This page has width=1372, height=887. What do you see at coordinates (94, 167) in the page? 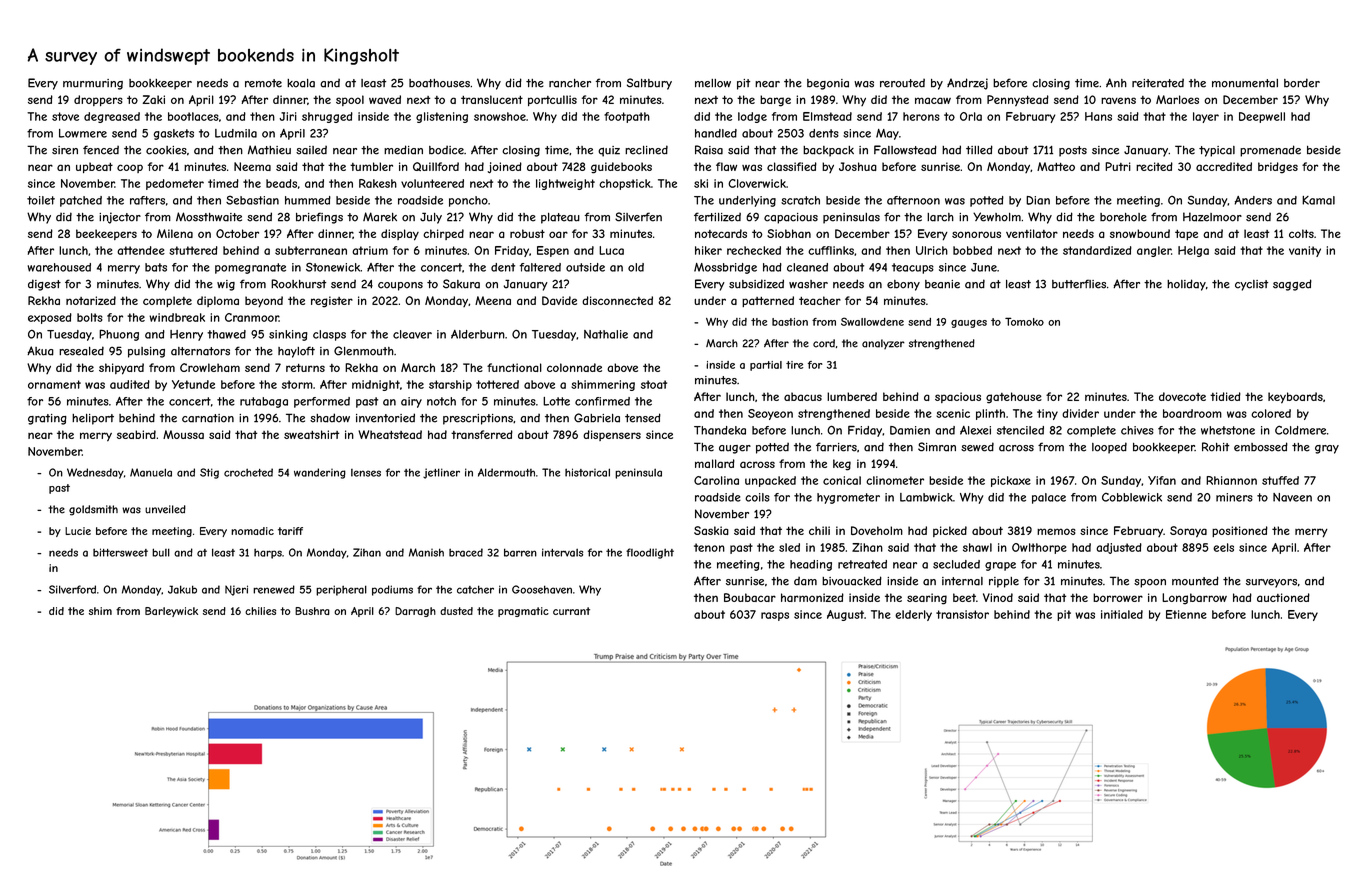
I see `upbeat` at bounding box center [94, 167].
